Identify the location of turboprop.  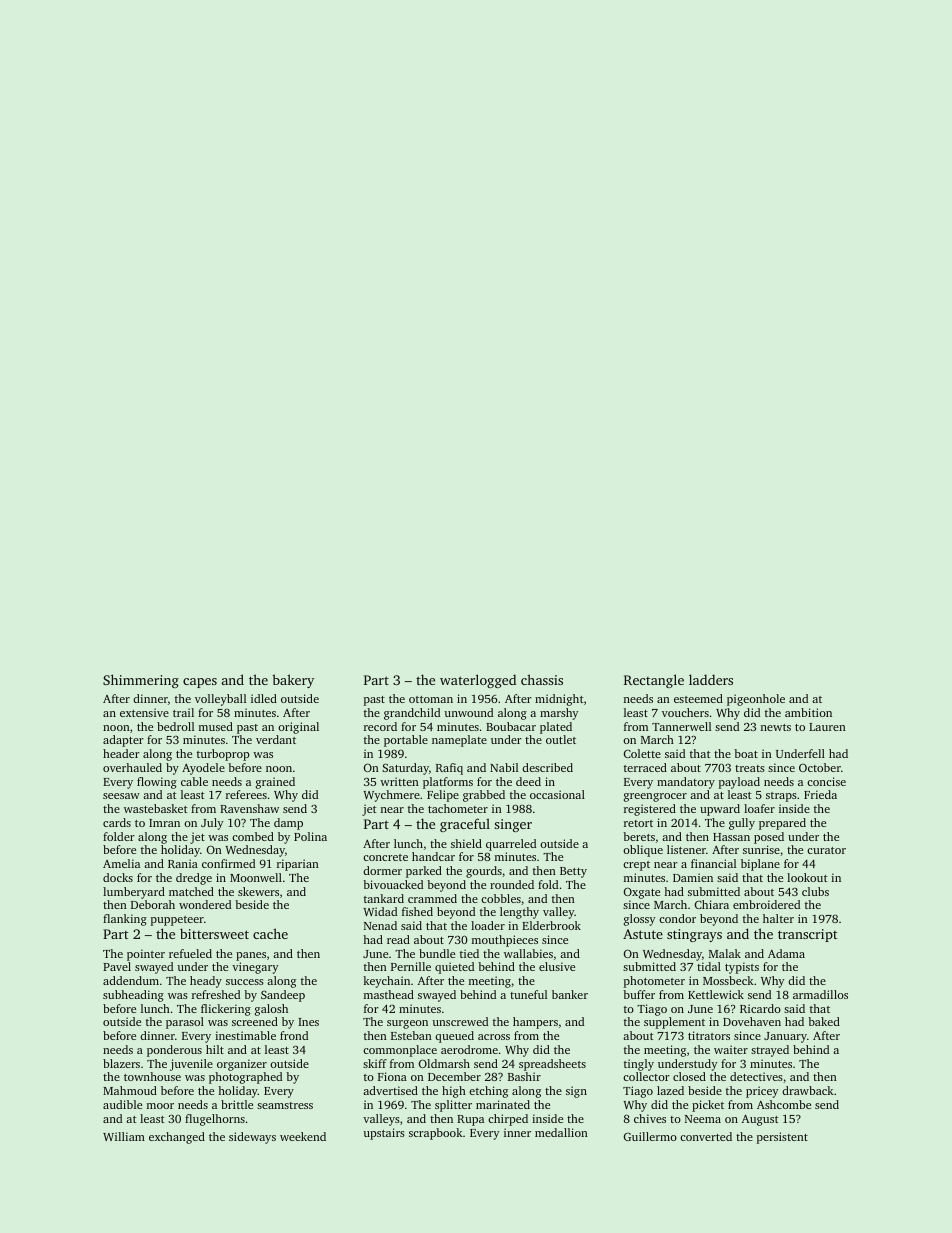
(223, 755).
